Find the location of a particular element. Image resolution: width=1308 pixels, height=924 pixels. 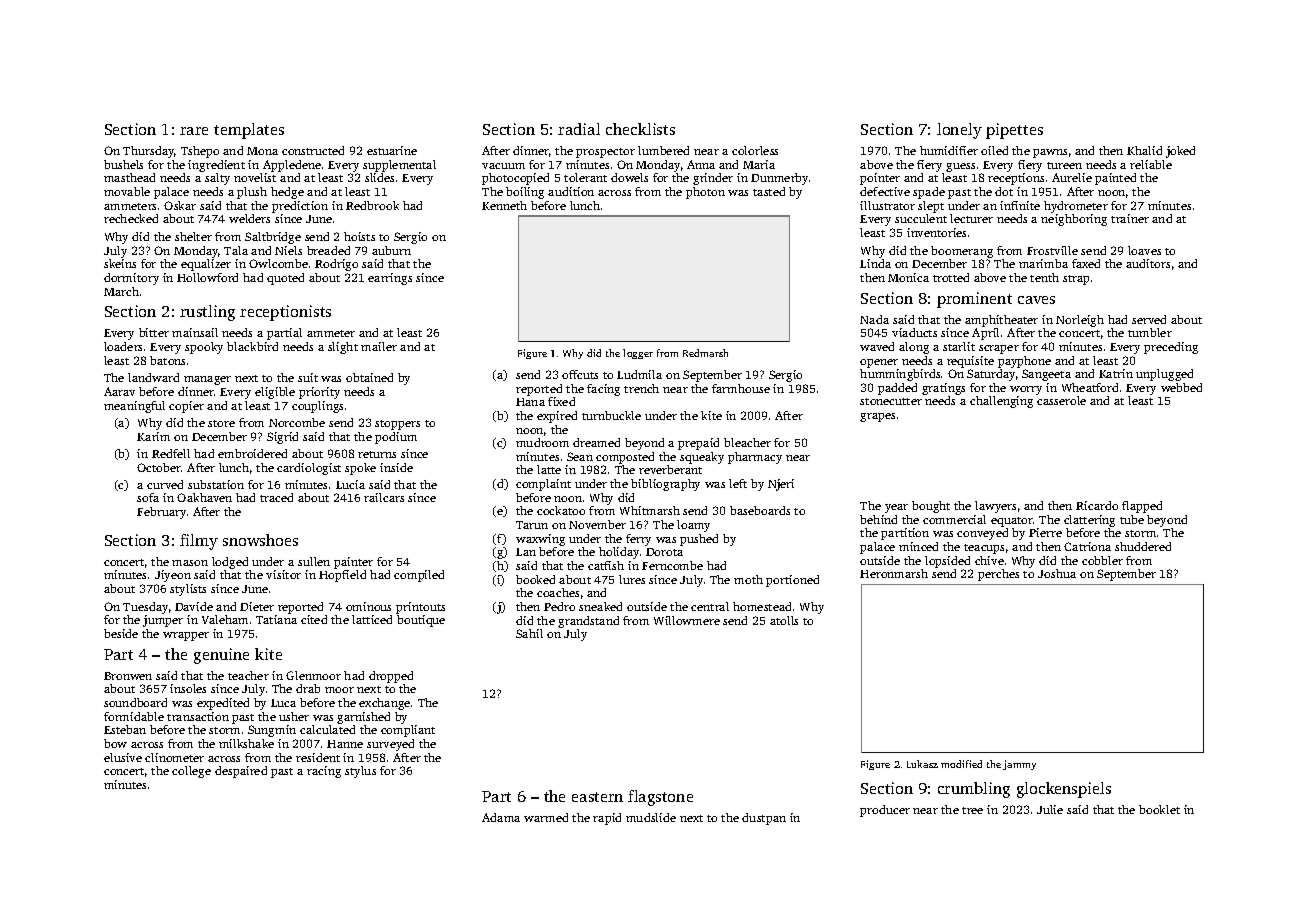

Kenneth is located at coordinates (504, 205).
